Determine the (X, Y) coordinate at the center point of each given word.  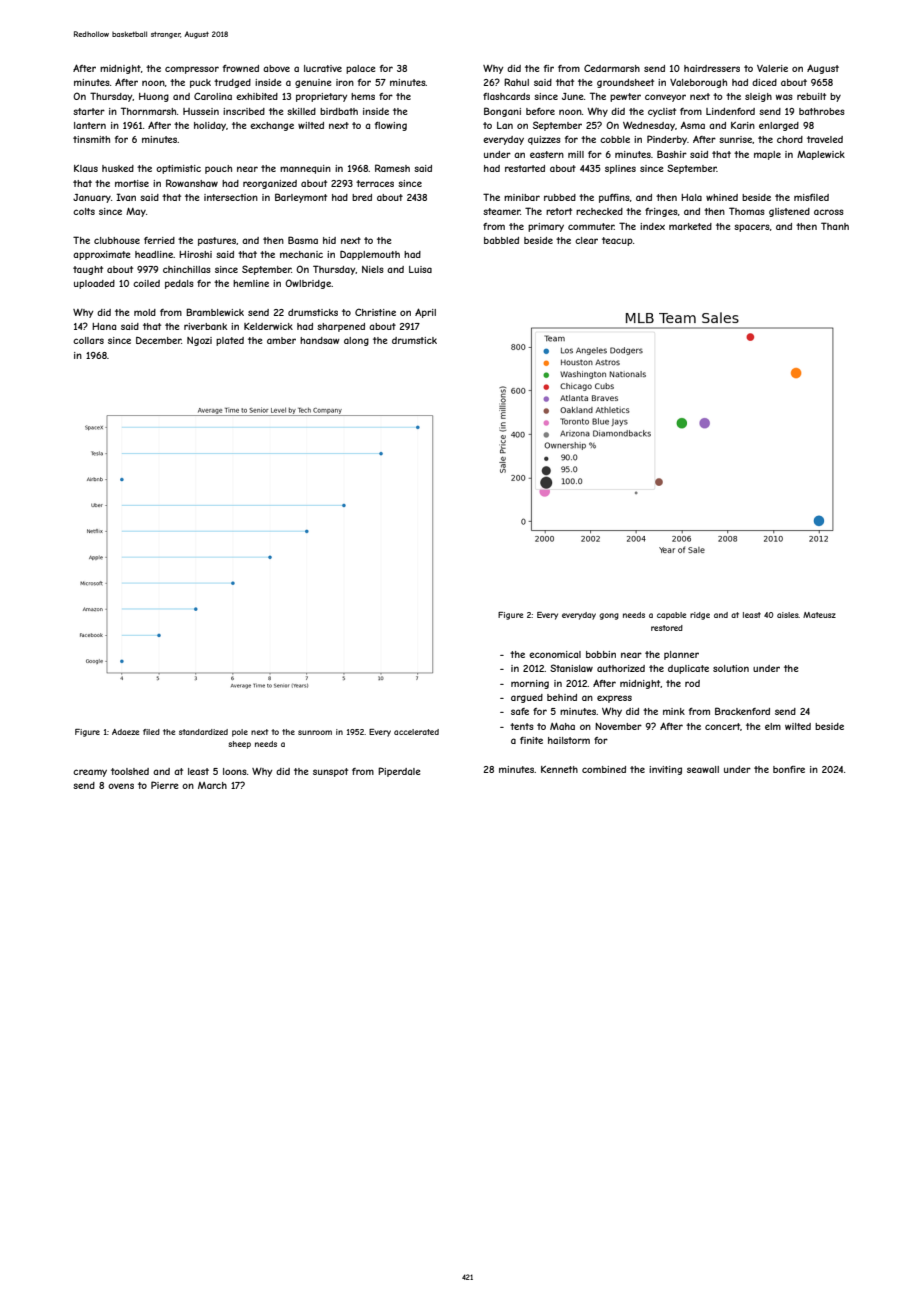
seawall (703, 769)
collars (88, 340)
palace (360, 69)
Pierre (164, 785)
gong (609, 616)
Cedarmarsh (612, 68)
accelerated (416, 732)
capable (671, 616)
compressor (192, 70)
